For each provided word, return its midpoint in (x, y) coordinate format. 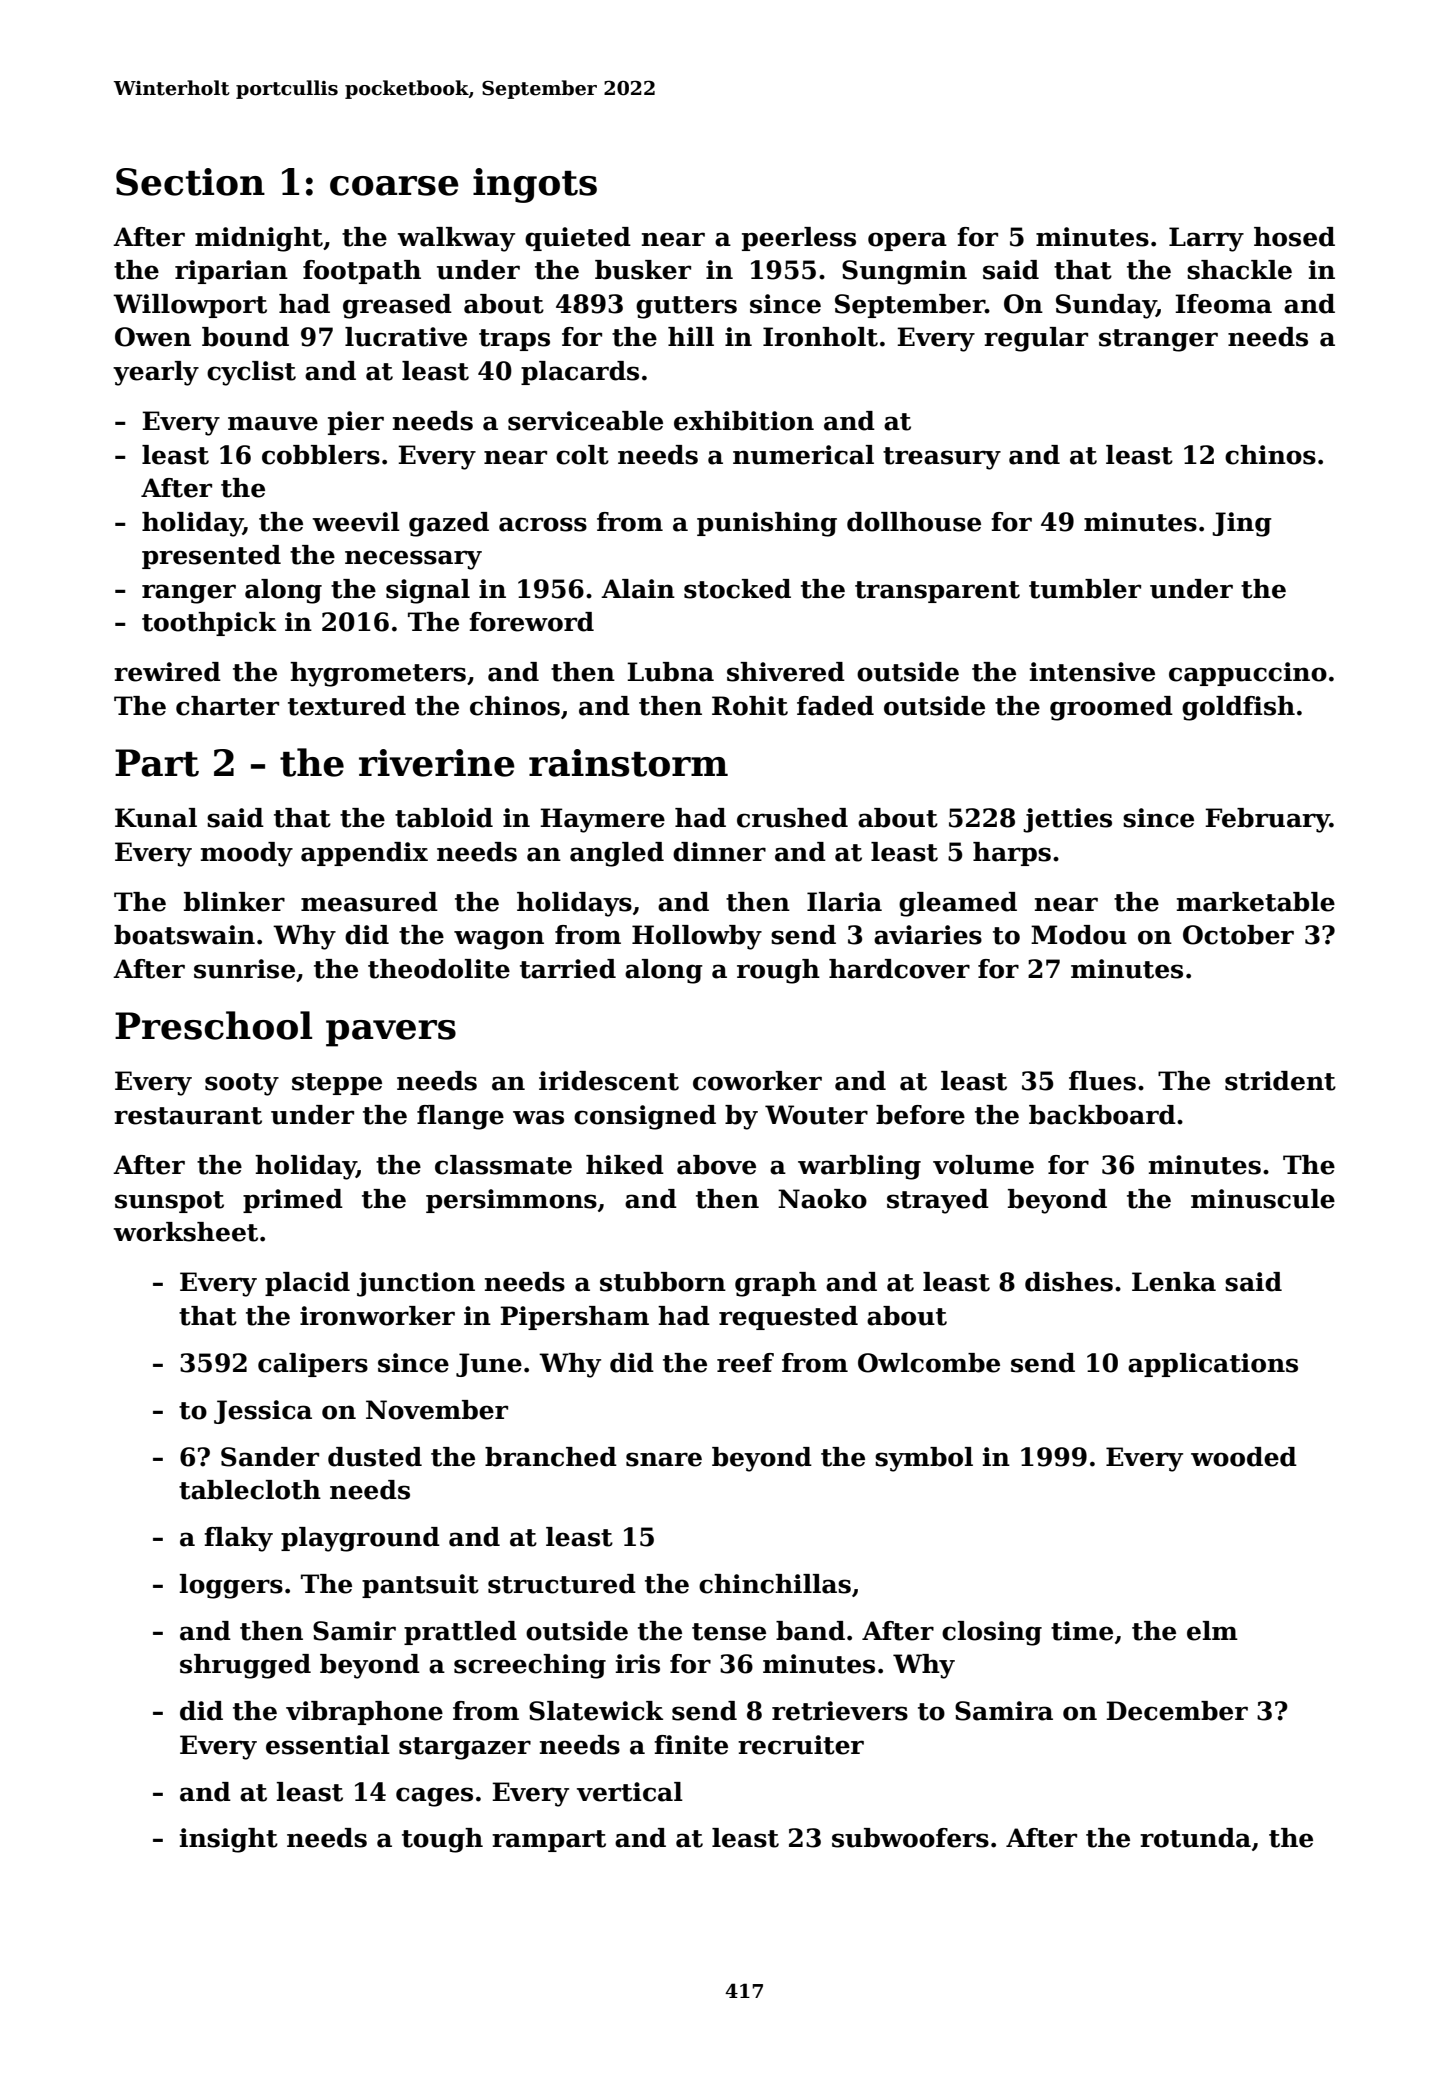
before (920, 1115)
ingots (535, 185)
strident (1280, 1081)
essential (328, 1745)
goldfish (1238, 708)
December (1177, 1711)
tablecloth (250, 1490)
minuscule (1263, 1199)
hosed (1294, 237)
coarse (394, 186)
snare (664, 1459)
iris (638, 1664)
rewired (167, 672)
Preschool (213, 1025)
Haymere (602, 820)
